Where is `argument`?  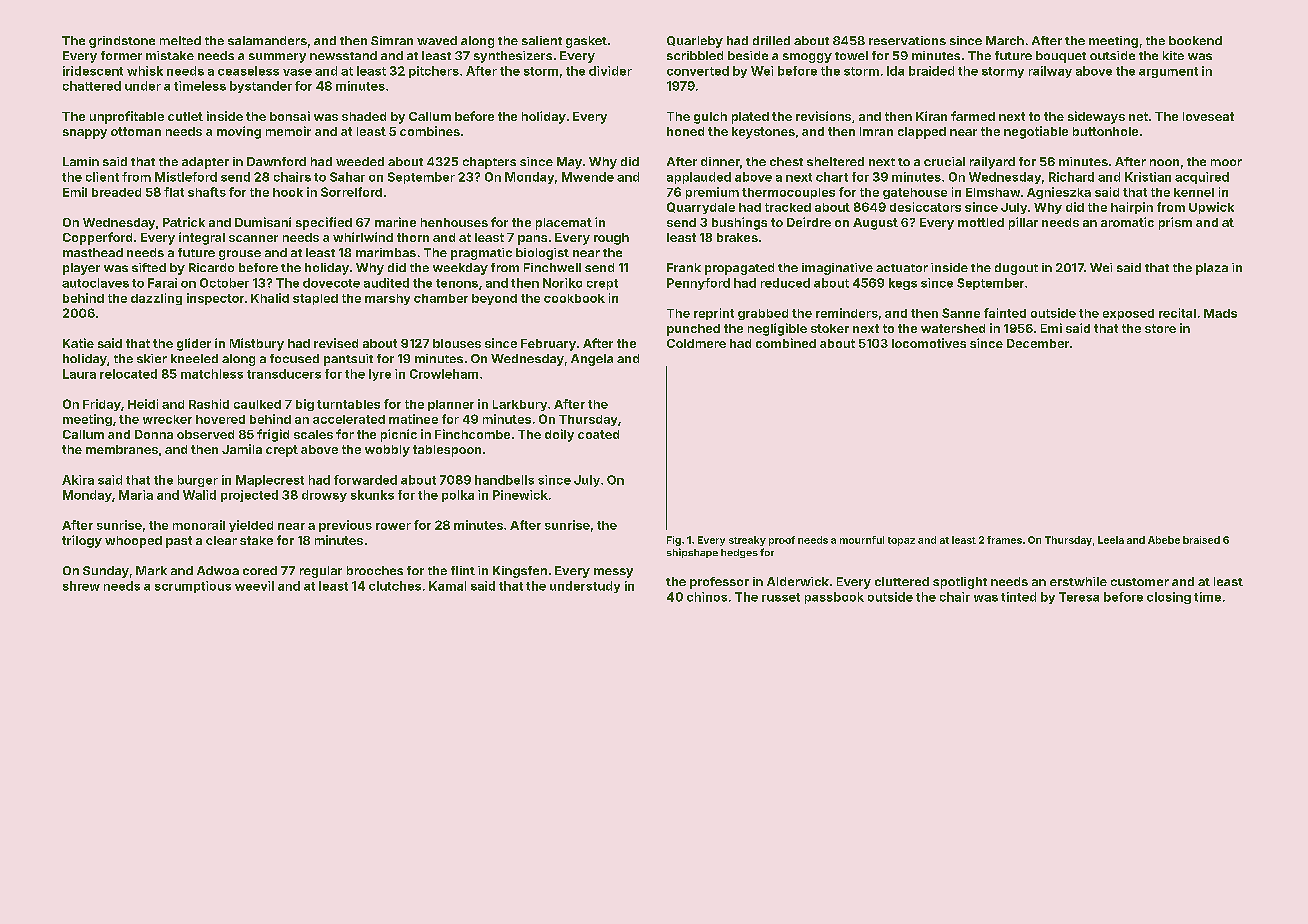 argument is located at coordinates (1168, 72).
